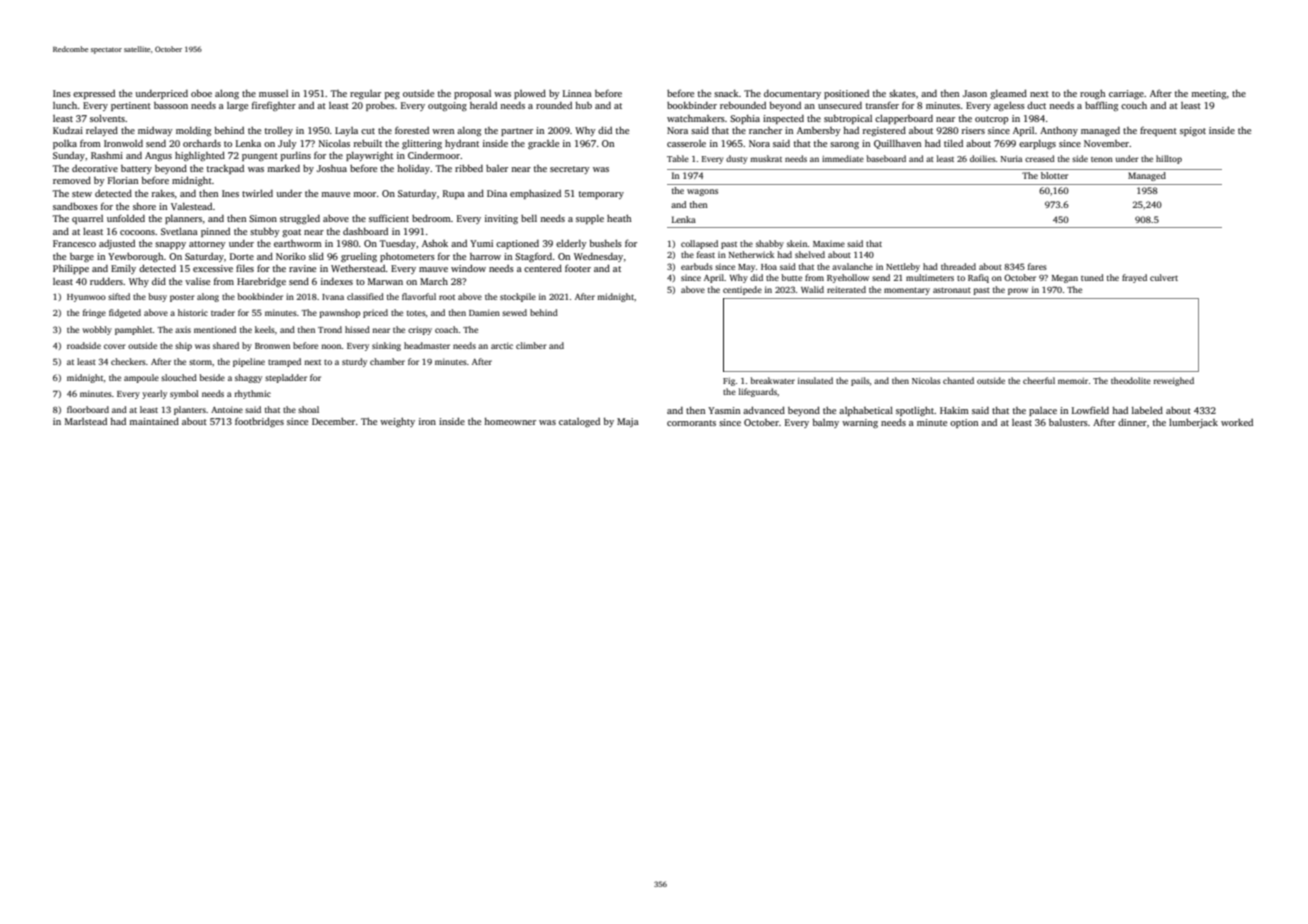 This screenshot has height=924, width=1308. Describe the element at coordinates (485, 256) in the screenshot. I see `harrow` at that location.
